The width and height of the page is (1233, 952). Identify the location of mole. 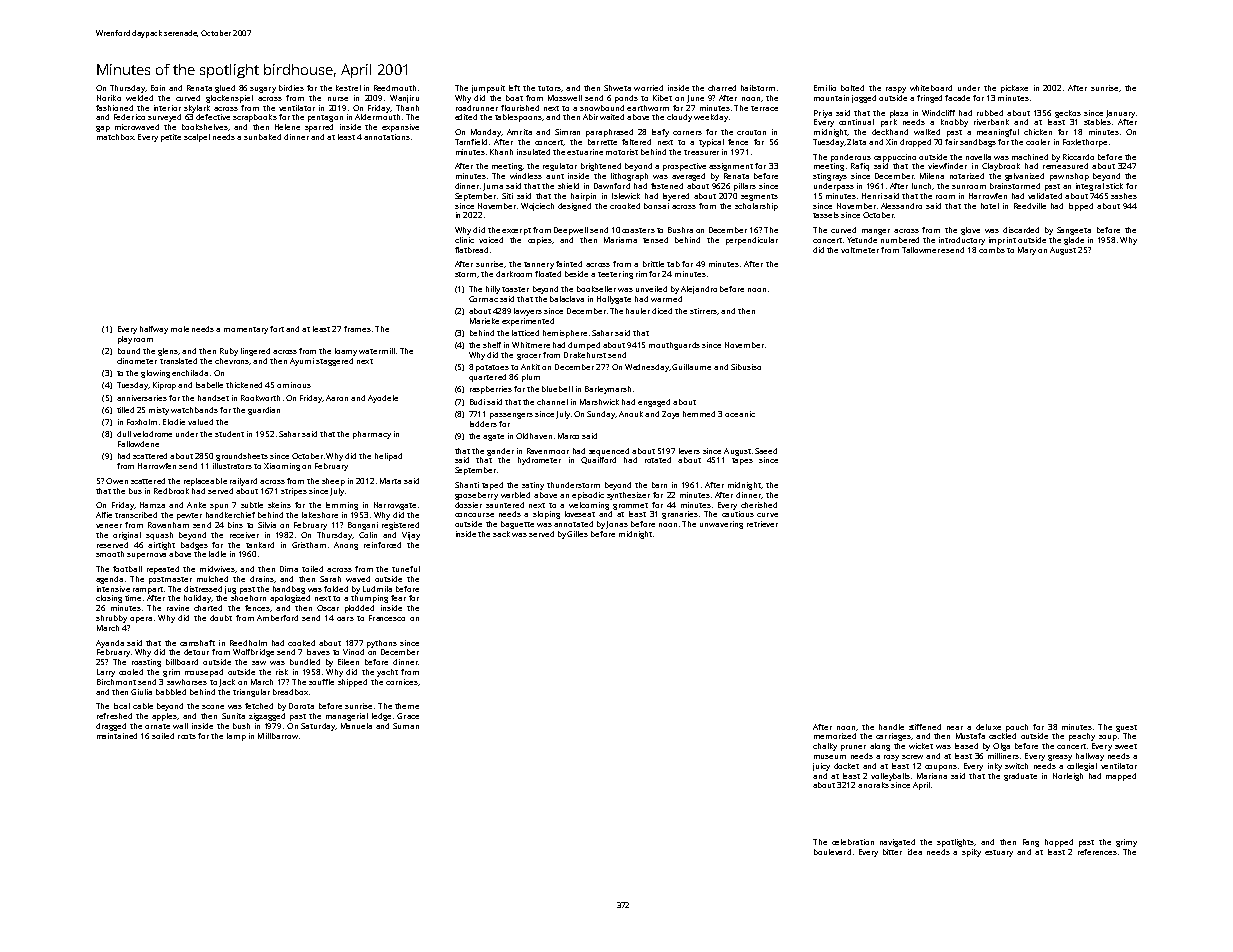
(180, 329).
